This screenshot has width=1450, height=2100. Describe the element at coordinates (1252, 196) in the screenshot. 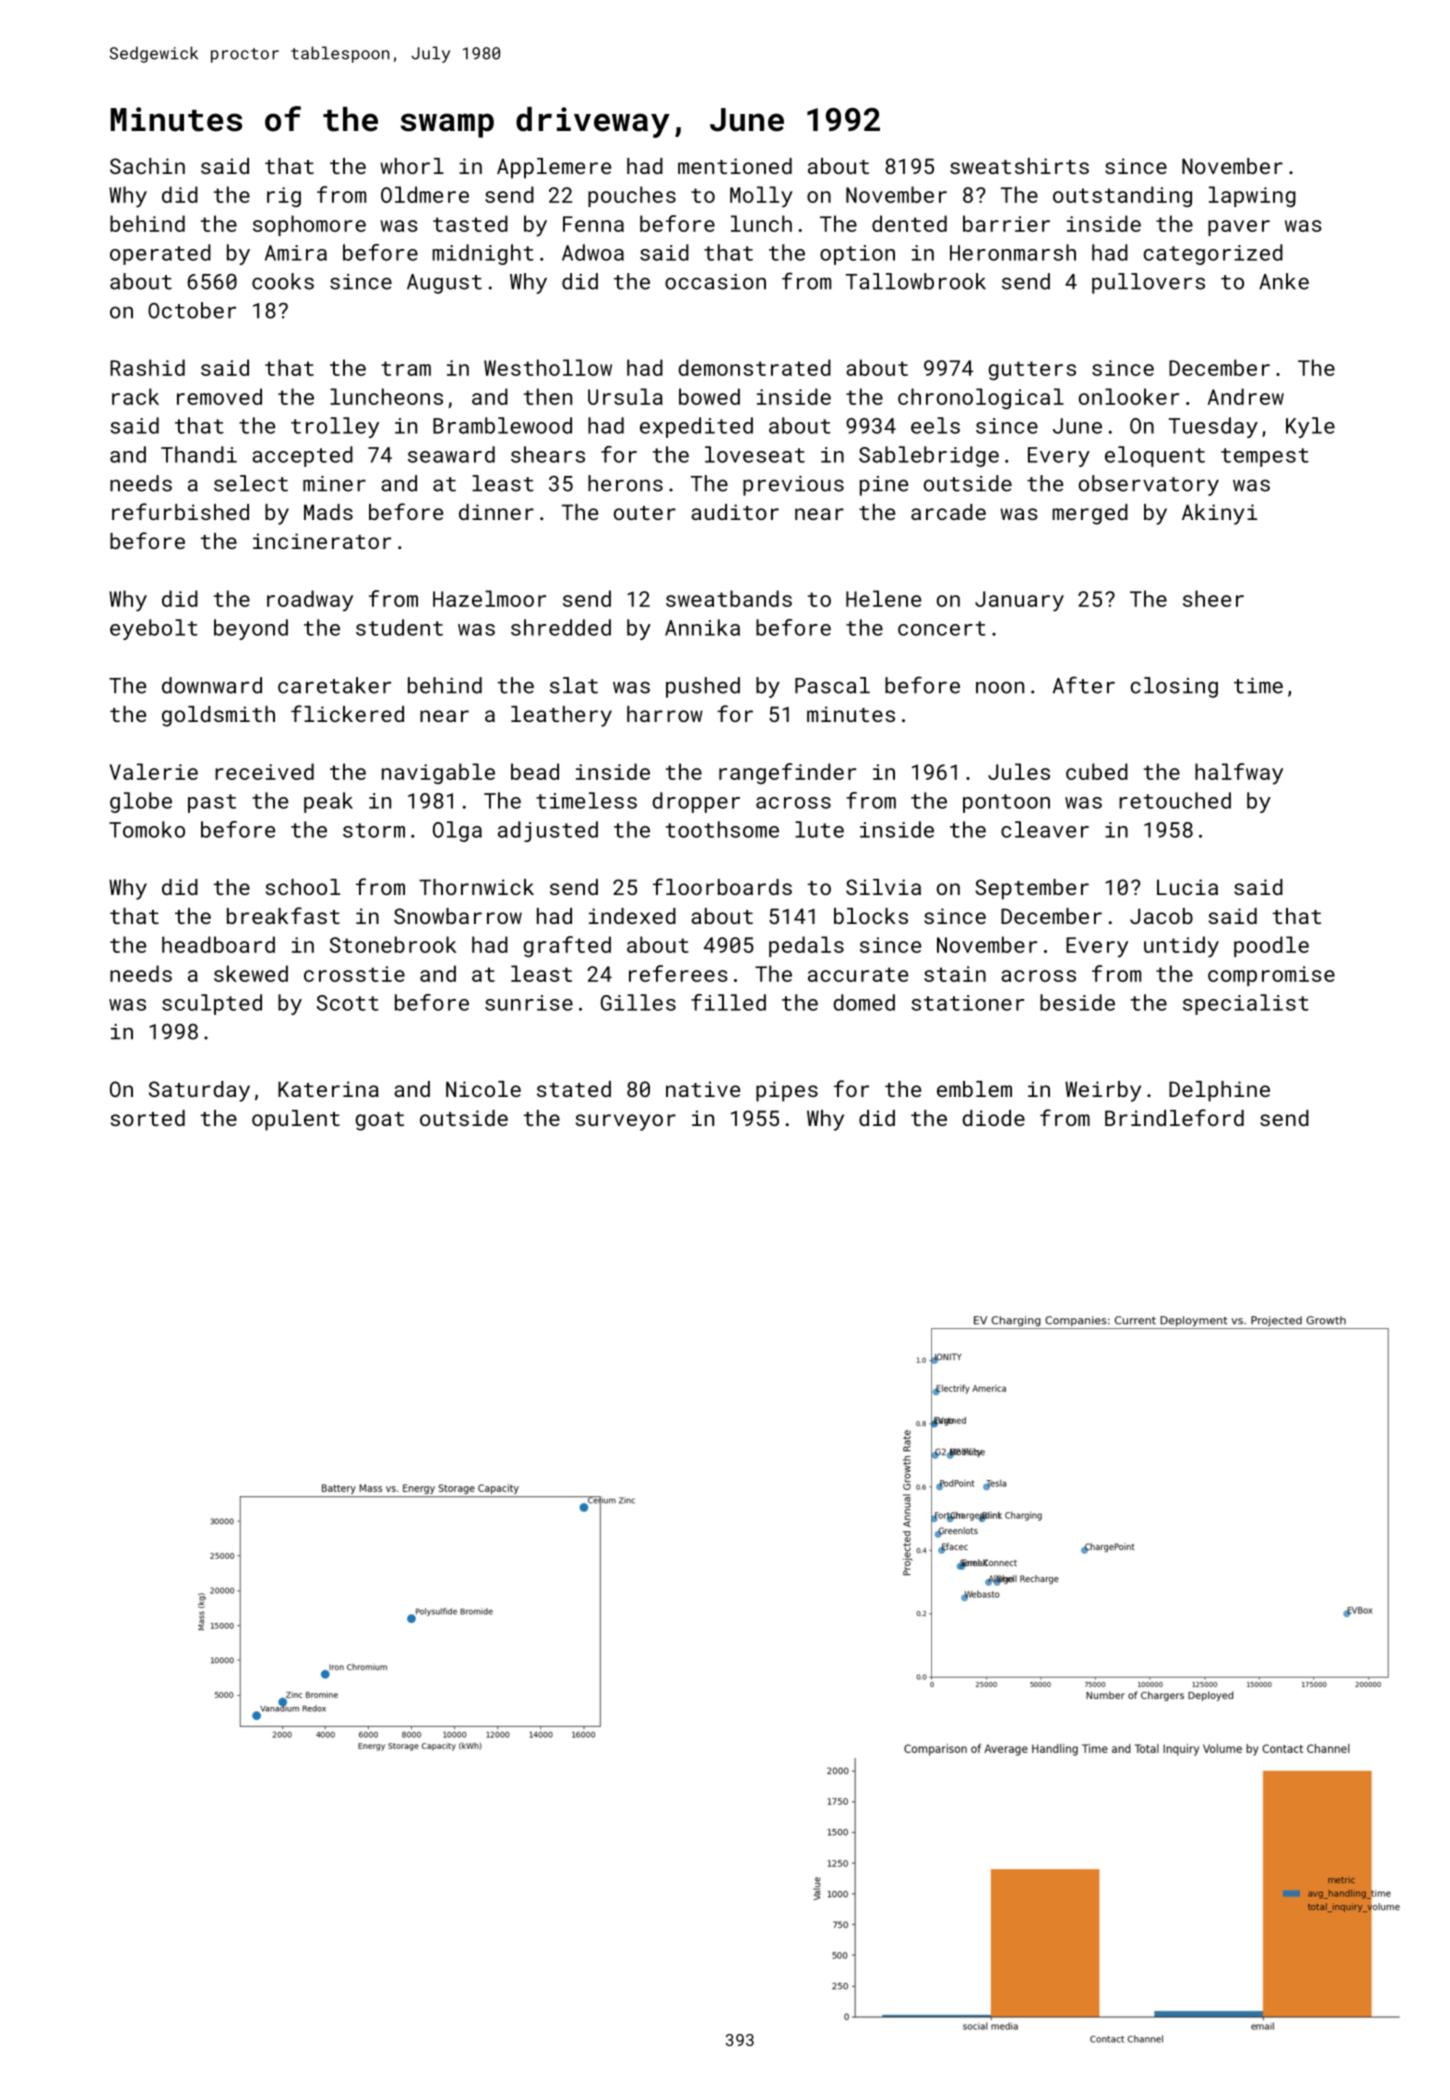

I see `lapwing` at that location.
